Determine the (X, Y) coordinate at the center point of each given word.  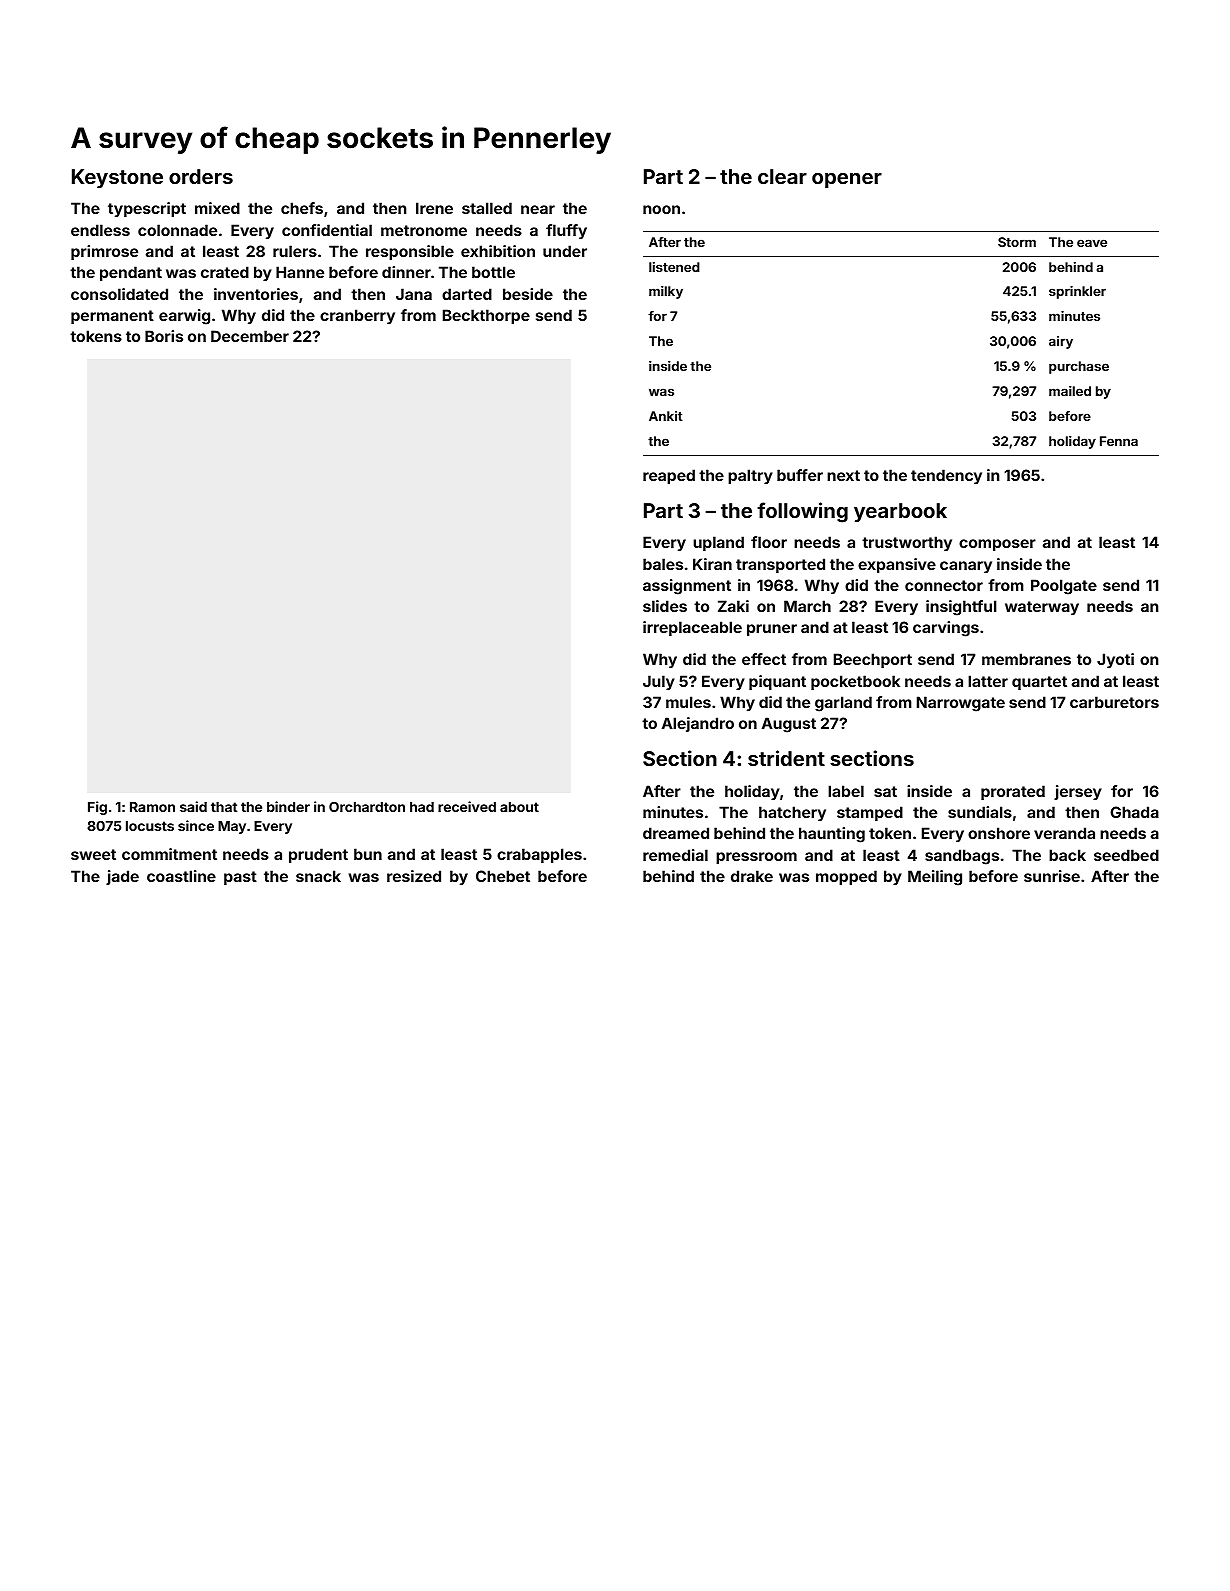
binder (288, 806)
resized (414, 876)
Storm (1017, 242)
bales (663, 564)
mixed (217, 208)
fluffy (566, 231)
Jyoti (1115, 660)
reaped (669, 476)
